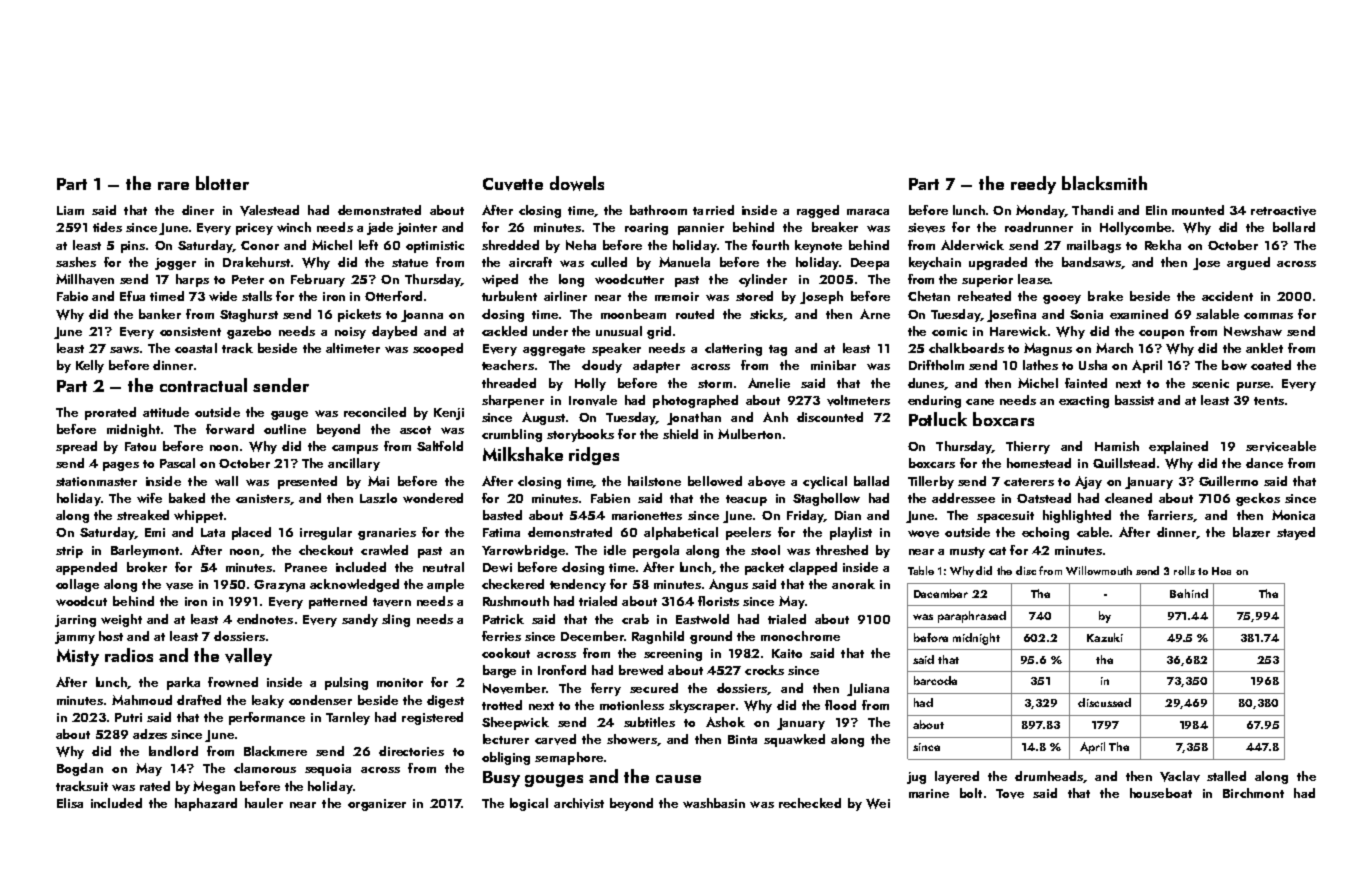  What do you see at coordinates (248, 657) in the screenshot?
I see `valley` at bounding box center [248, 657].
